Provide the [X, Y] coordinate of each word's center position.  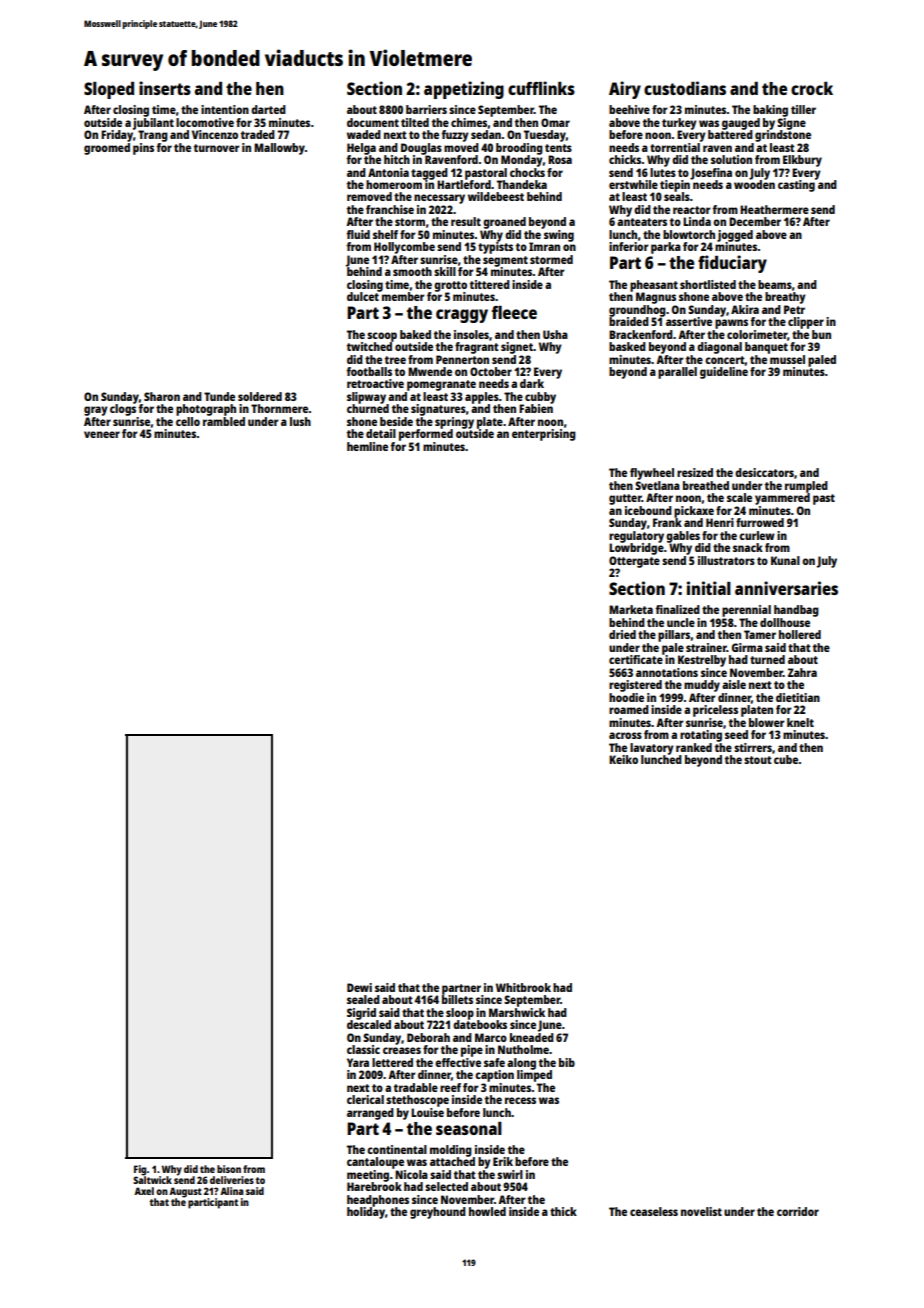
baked [415, 334]
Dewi [359, 987]
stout [758, 760]
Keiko [623, 759]
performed [426, 435]
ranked [694, 747]
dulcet [363, 296]
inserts [165, 88]
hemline [367, 446]
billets [457, 999]
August [185, 1192]
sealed [363, 999]
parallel [677, 373]
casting [796, 186]
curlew [757, 535]
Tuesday [545, 136]
